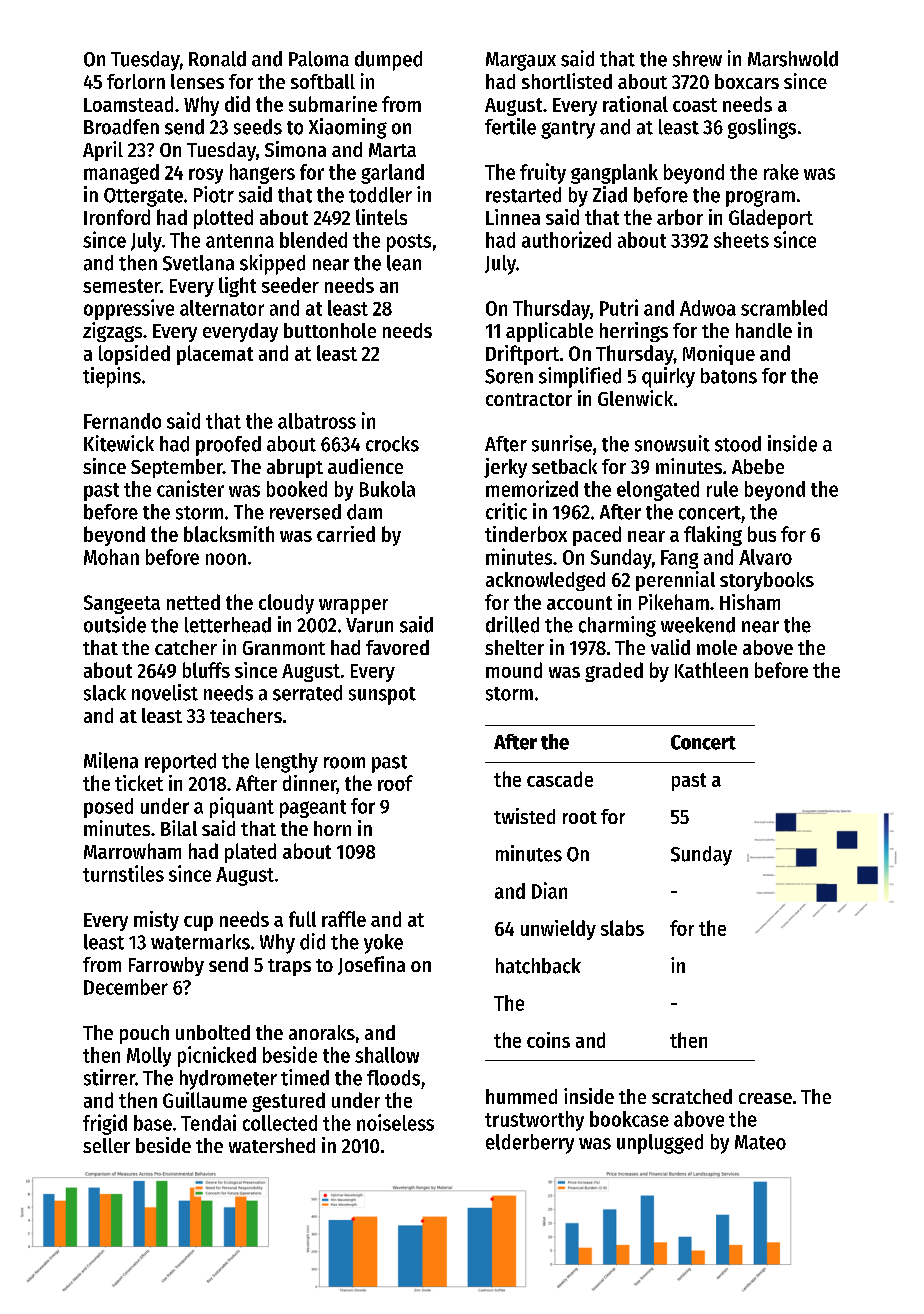 Image resolution: width=924 pixels, height=1314 pixels. What do you see at coordinates (193, 602) in the image?
I see `netted` at bounding box center [193, 602].
